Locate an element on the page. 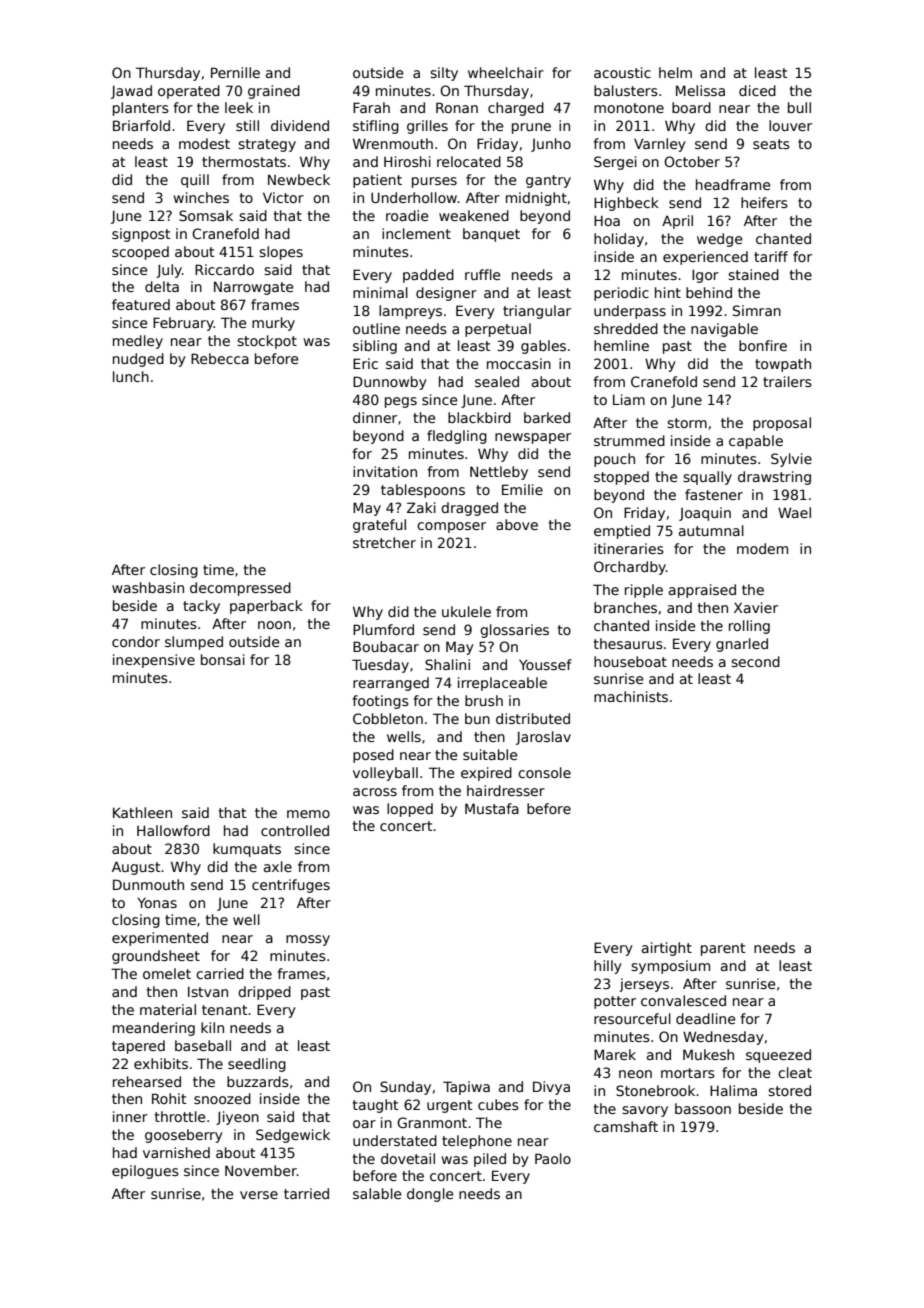  distributed is located at coordinates (533, 718).
